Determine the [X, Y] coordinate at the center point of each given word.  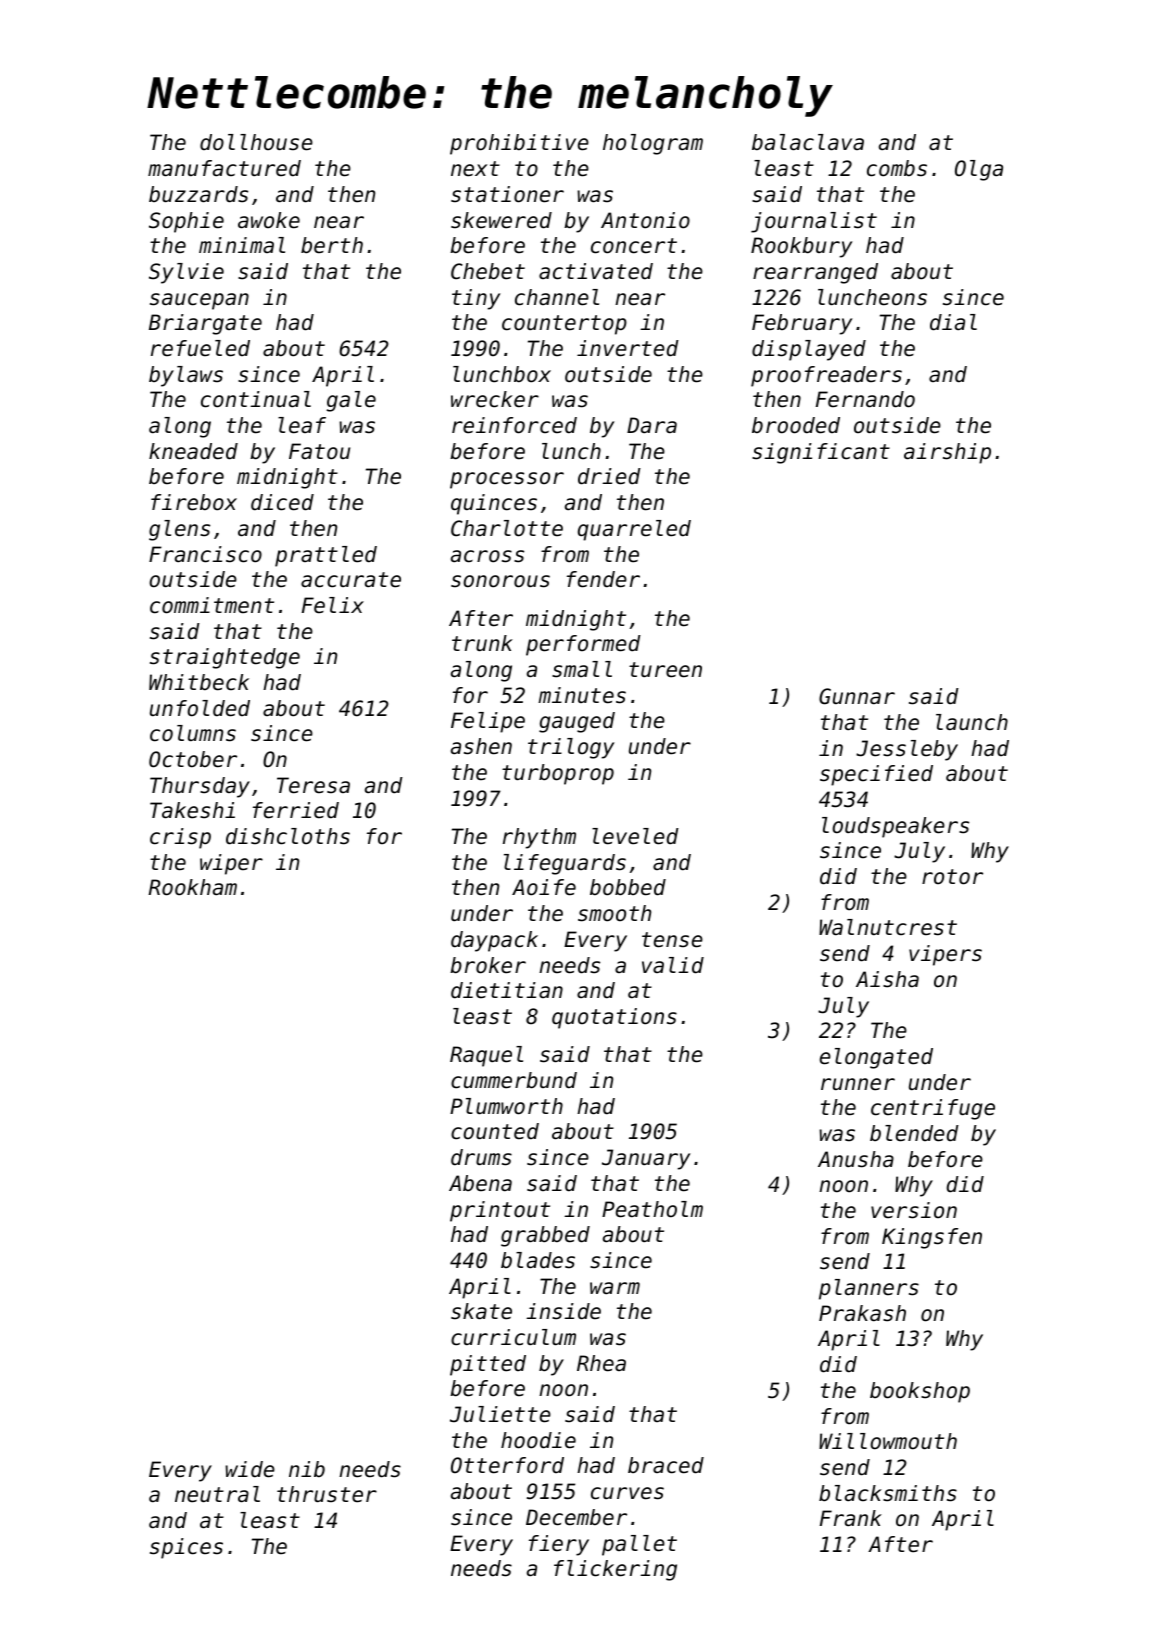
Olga [979, 170]
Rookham [192, 887]
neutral [217, 1494]
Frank [851, 1518]
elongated [876, 1058]
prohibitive [519, 144]
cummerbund [514, 1080]
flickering [615, 1570]
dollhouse [256, 142]
